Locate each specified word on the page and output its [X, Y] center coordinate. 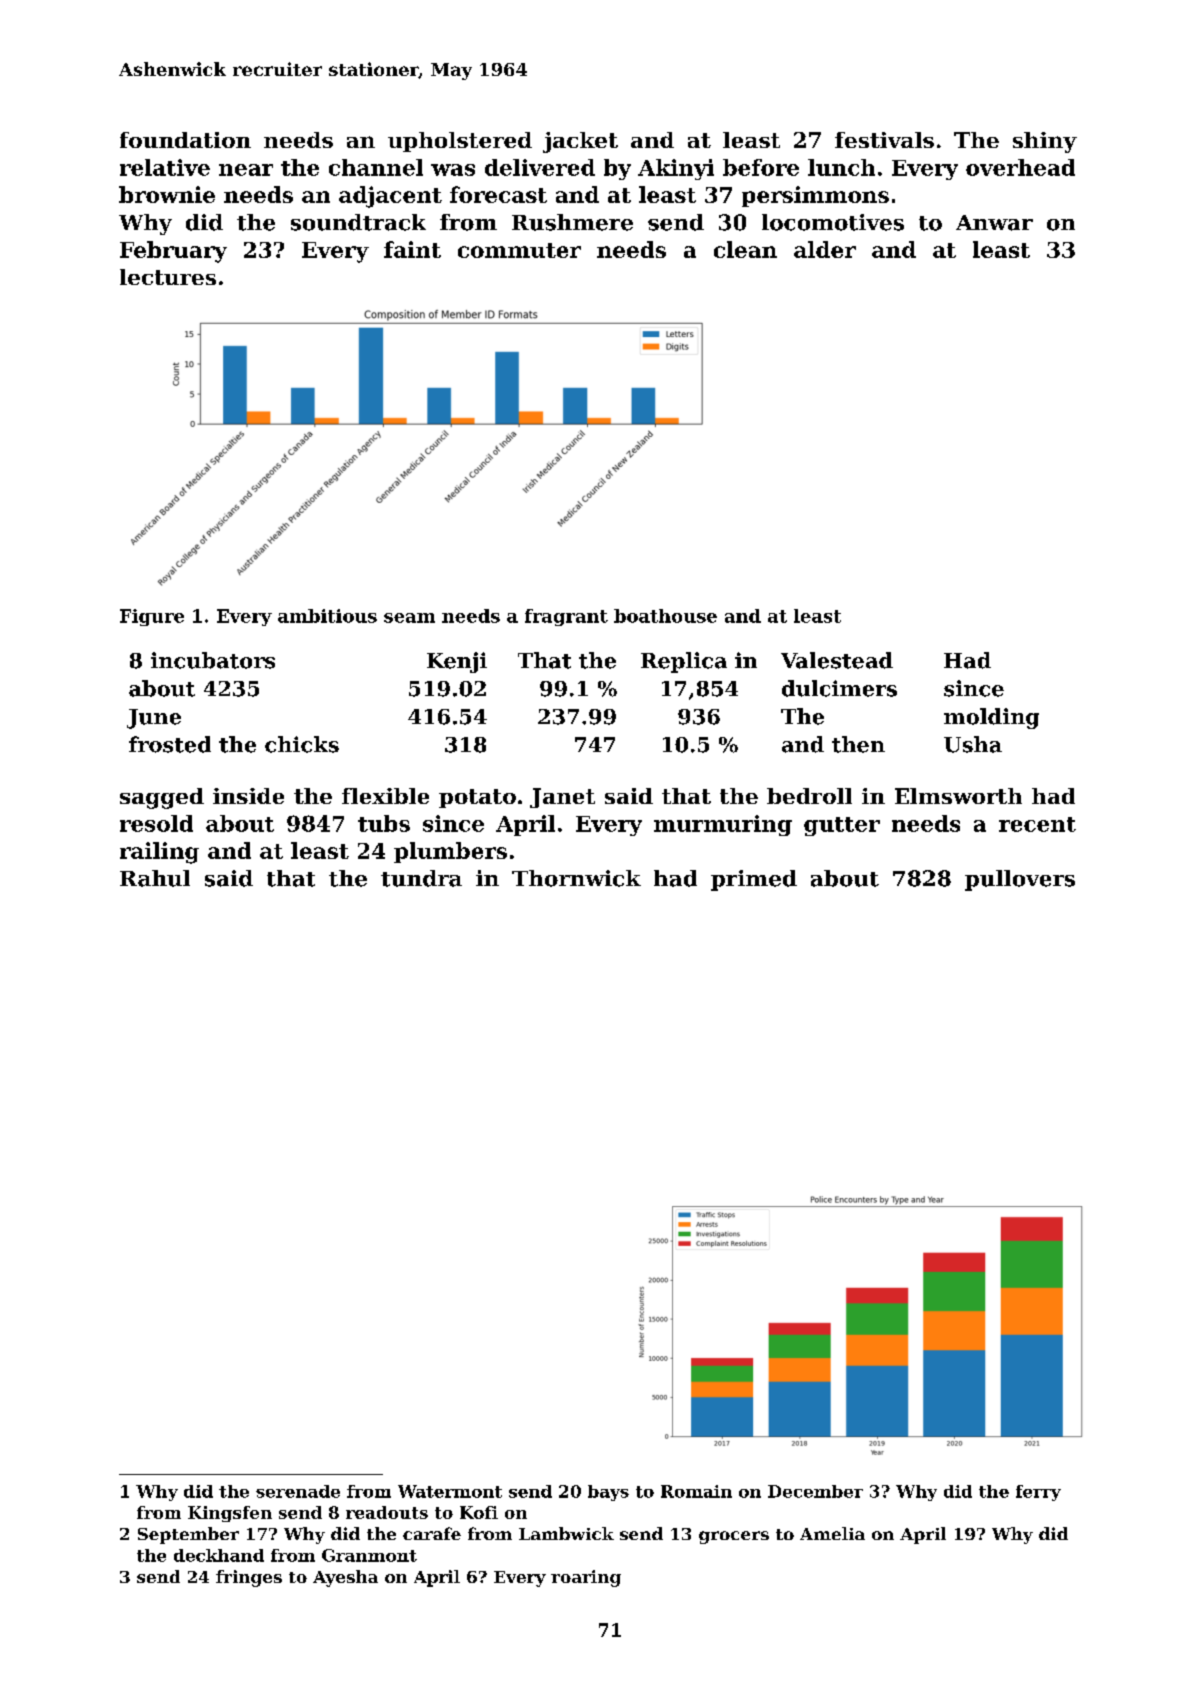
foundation [185, 140]
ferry [1038, 1493]
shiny [1045, 142]
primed [754, 880]
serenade [298, 1491]
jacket [580, 142]
